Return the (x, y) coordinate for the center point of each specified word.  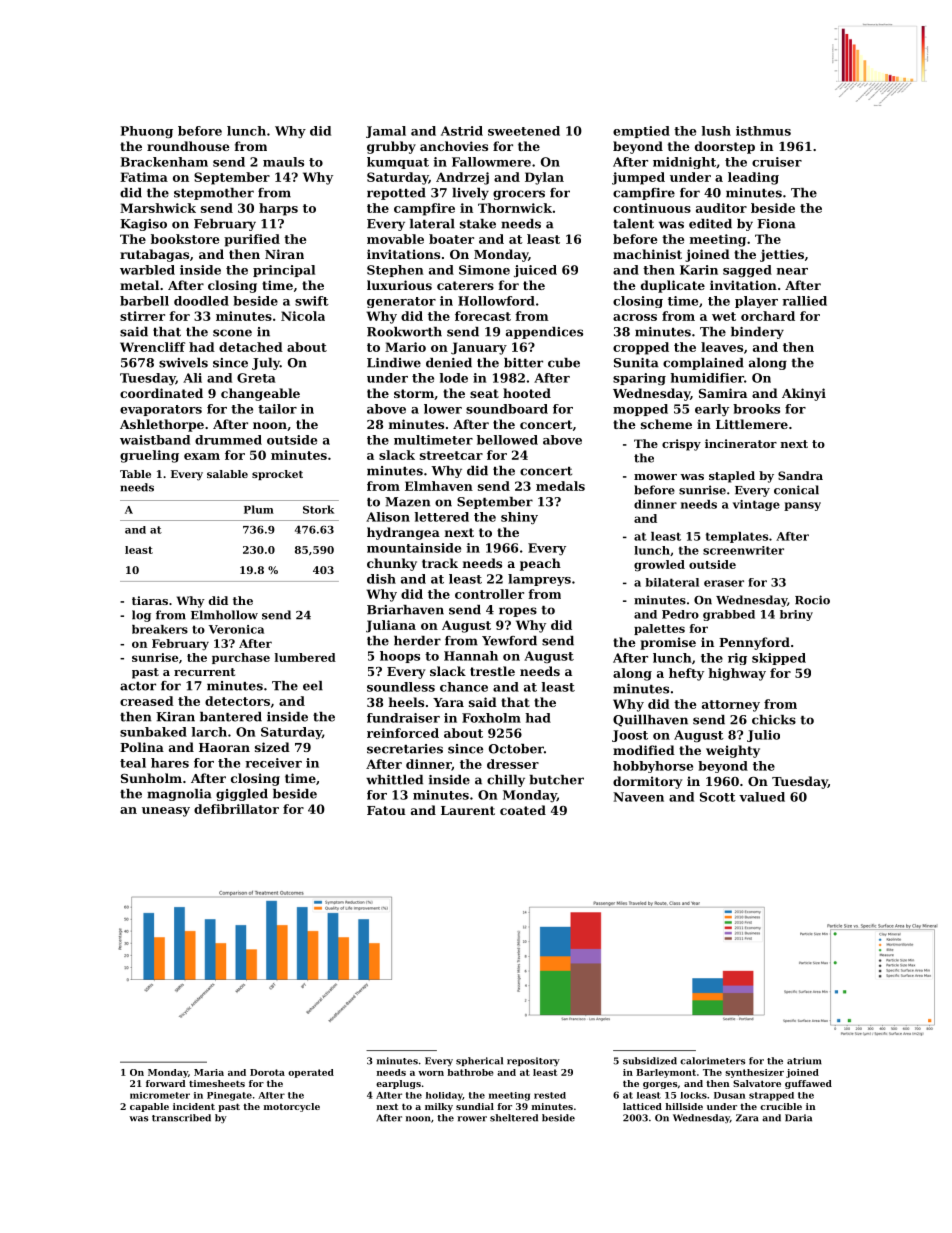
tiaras (150, 600)
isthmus (763, 131)
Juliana (391, 626)
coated (523, 810)
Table (135, 474)
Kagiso (143, 225)
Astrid (462, 131)
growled (659, 566)
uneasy (166, 812)
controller (489, 594)
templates (737, 537)
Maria (209, 1072)
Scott (718, 797)
